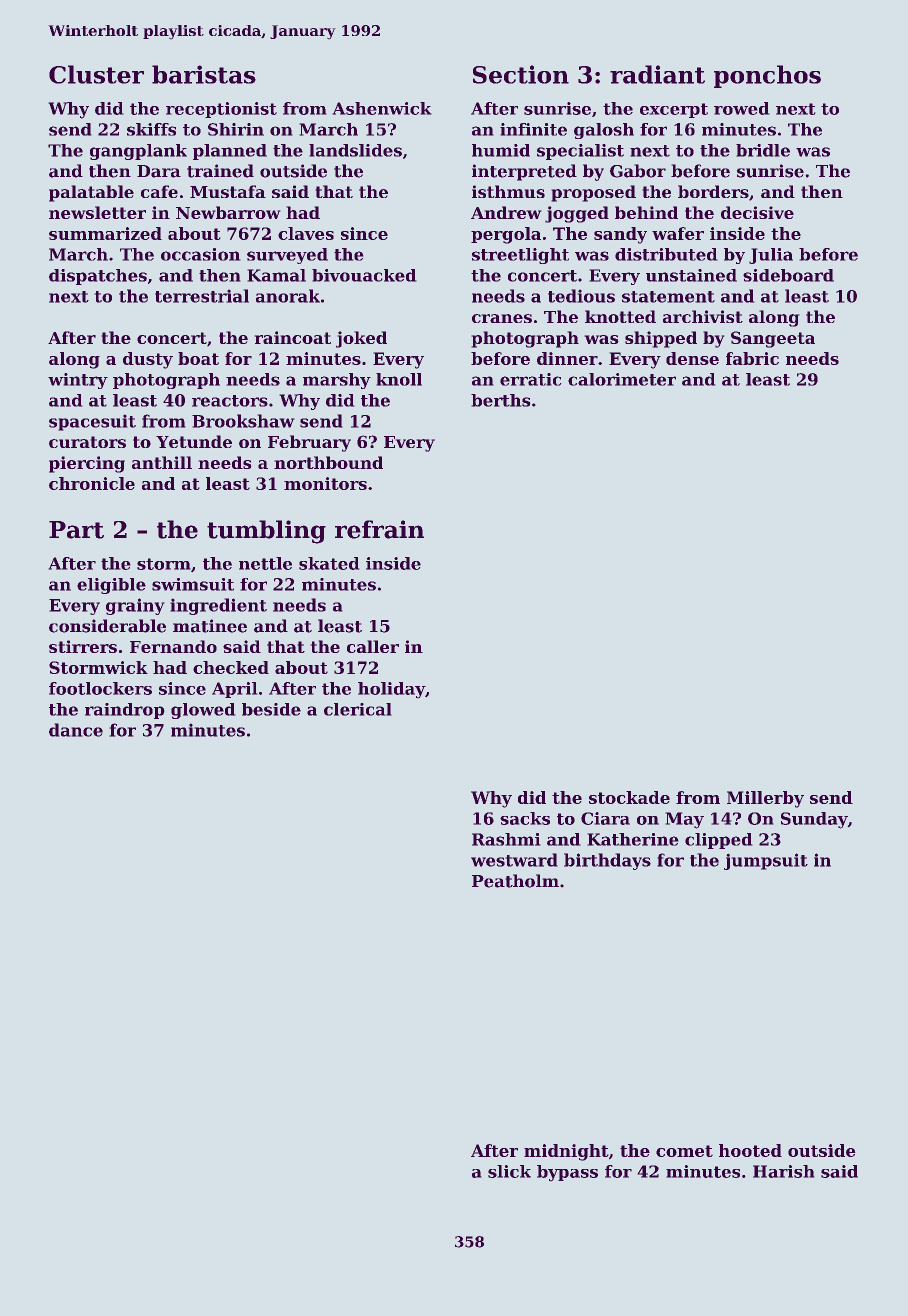 The image size is (908, 1316). What do you see at coordinates (509, 1171) in the document?
I see `slick` at bounding box center [509, 1171].
